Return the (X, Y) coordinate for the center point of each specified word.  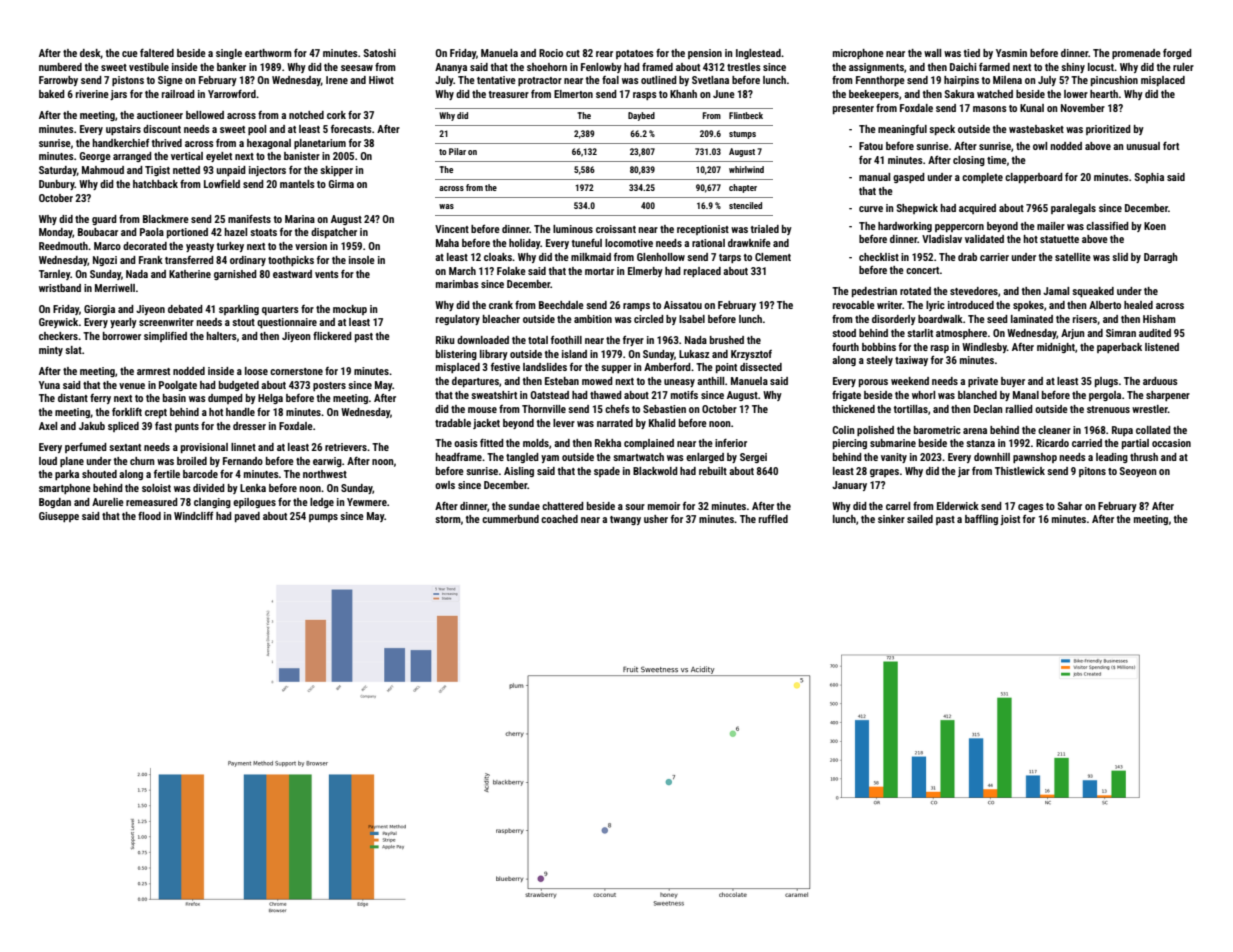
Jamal (1056, 291)
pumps (323, 518)
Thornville (544, 409)
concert (923, 270)
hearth (1104, 94)
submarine (893, 443)
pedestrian (874, 292)
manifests (249, 218)
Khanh (683, 94)
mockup (350, 310)
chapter (743, 188)
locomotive (629, 243)
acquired (977, 209)
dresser (249, 426)
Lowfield (222, 183)
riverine (92, 94)
